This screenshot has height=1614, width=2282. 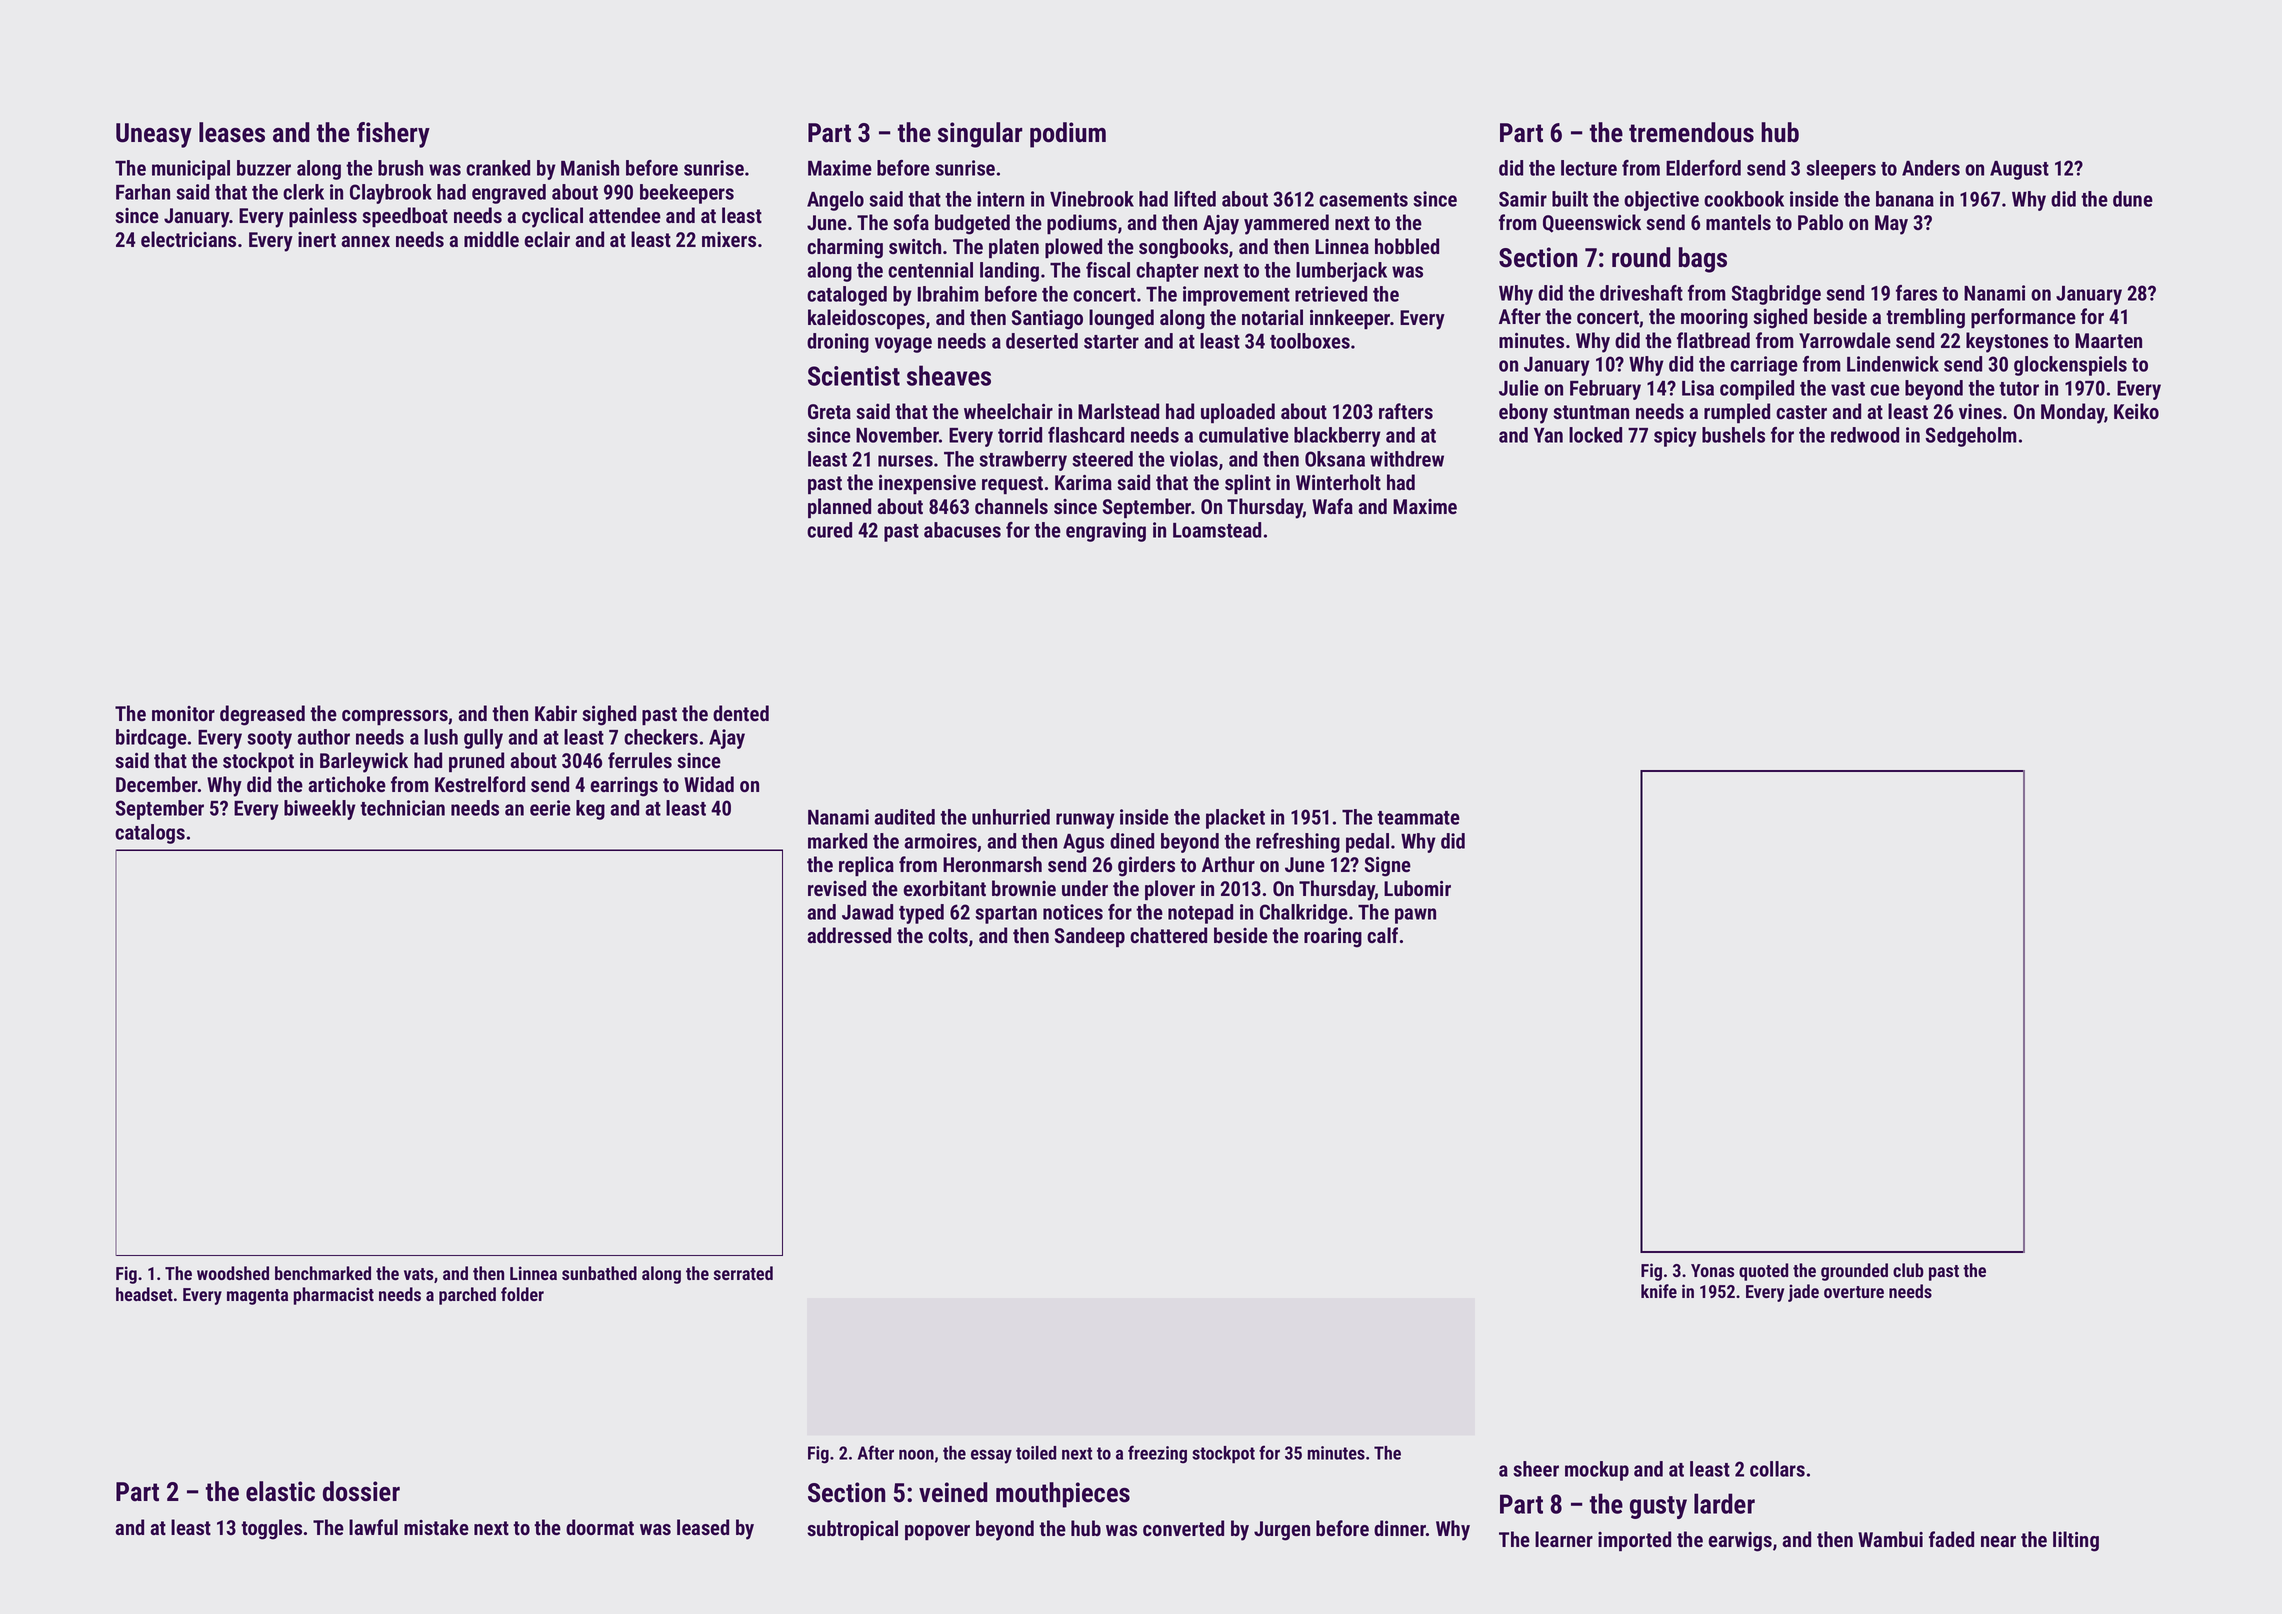 I want to click on tremendous, so click(x=1691, y=132).
